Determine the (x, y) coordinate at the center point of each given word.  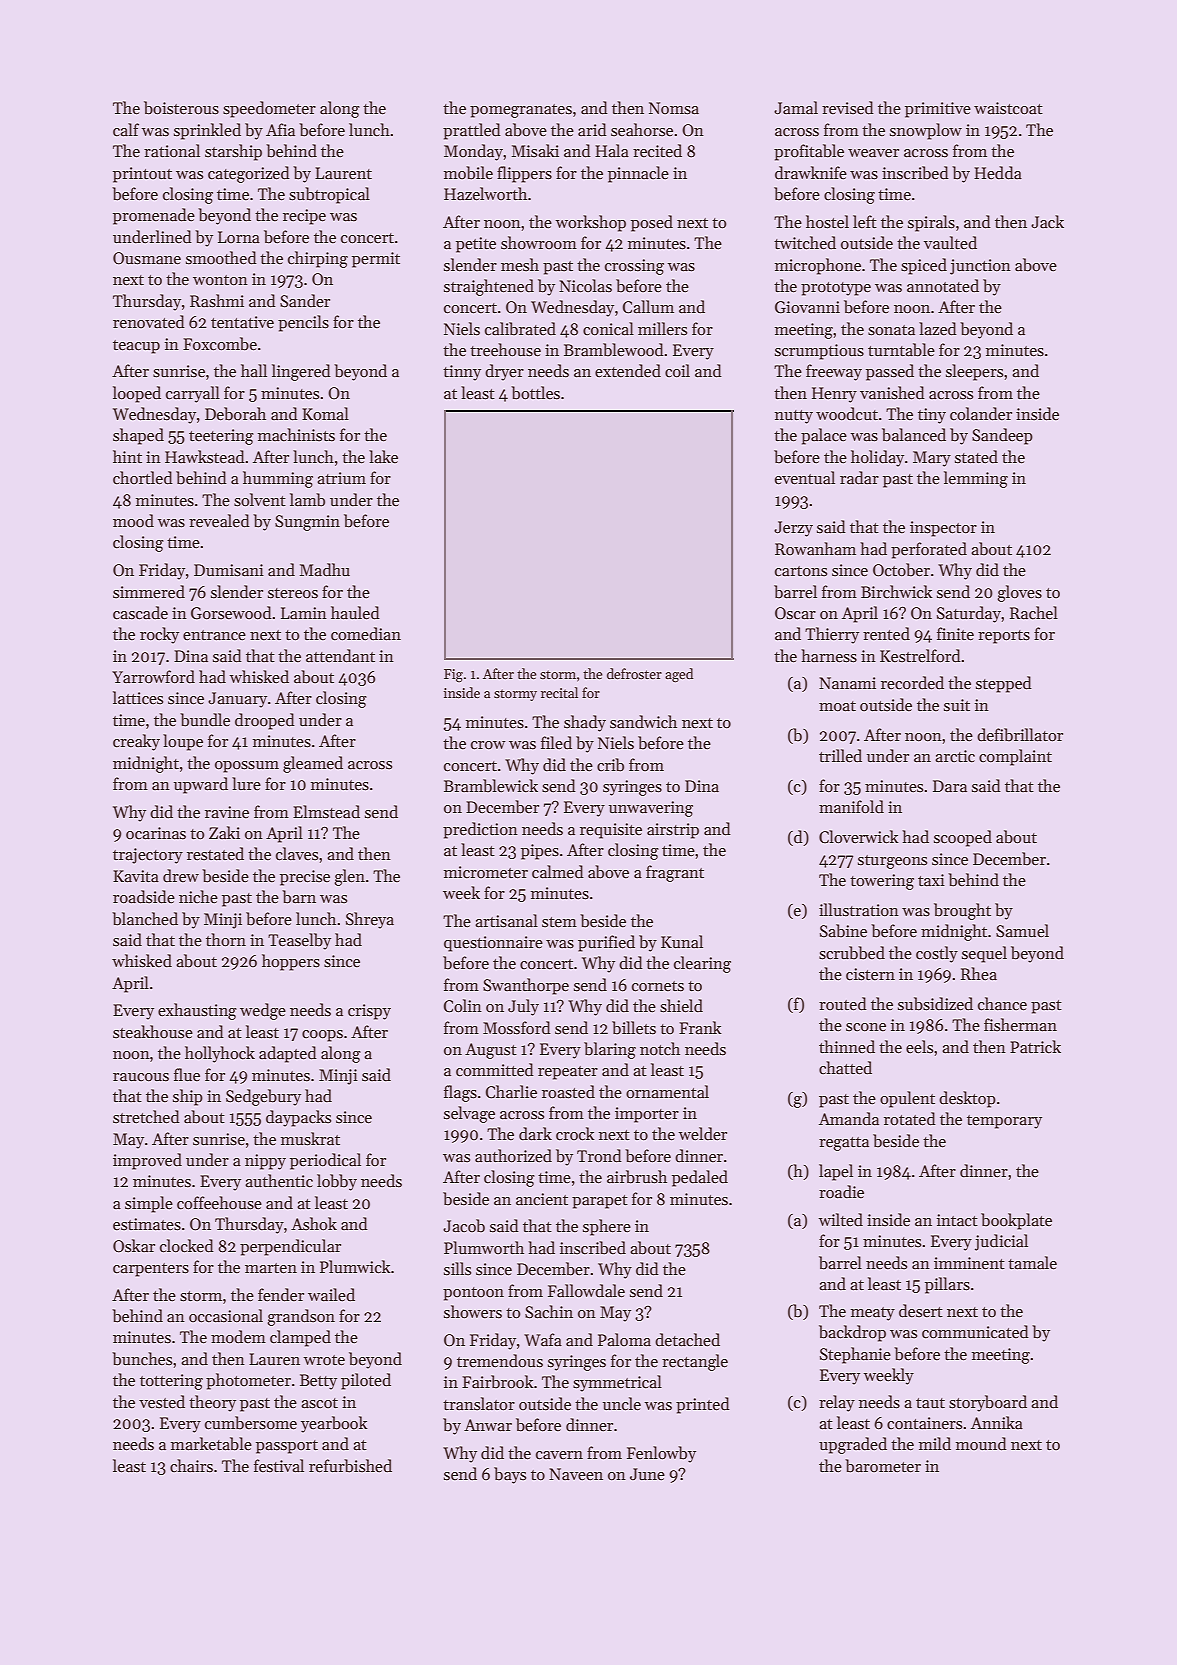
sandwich (643, 721)
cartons (801, 571)
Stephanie (855, 1355)
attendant (340, 655)
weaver (873, 153)
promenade (154, 216)
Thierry (832, 635)
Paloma (624, 1339)
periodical (325, 1161)
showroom (539, 242)
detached (687, 1339)
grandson (301, 1317)
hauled (355, 612)
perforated (929, 550)
